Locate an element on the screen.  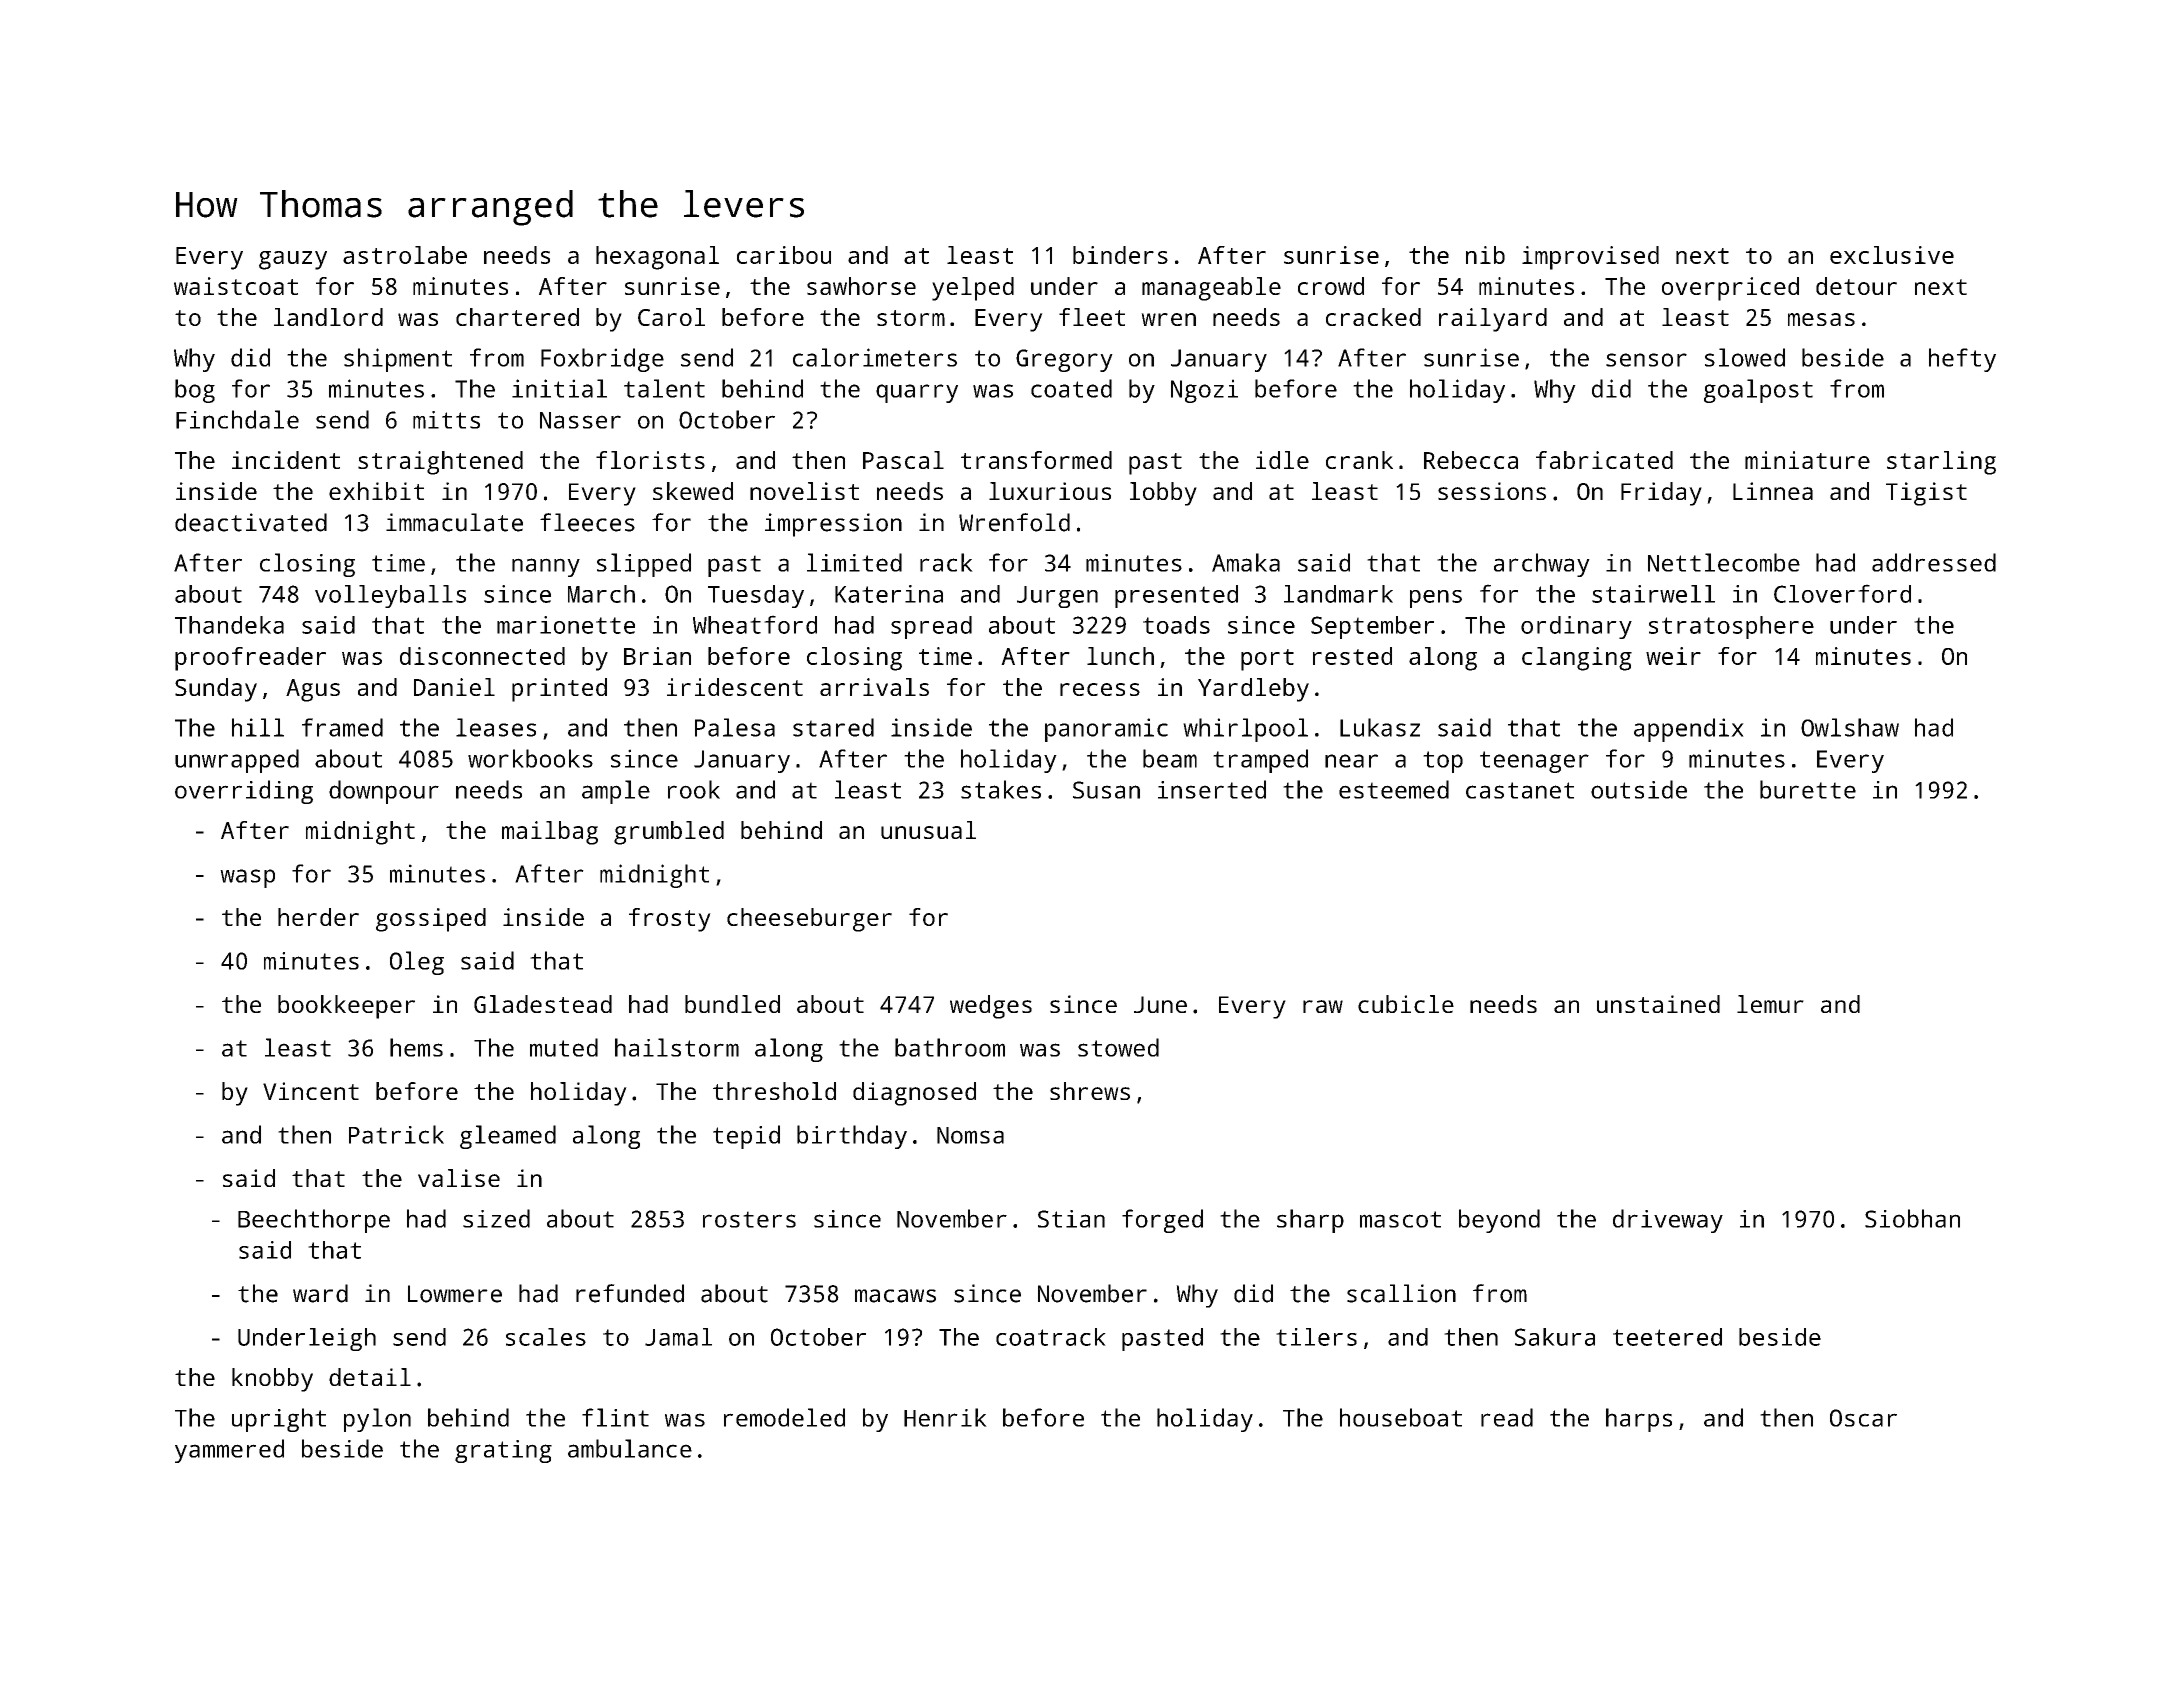
exclusive is located at coordinates (1892, 255).
